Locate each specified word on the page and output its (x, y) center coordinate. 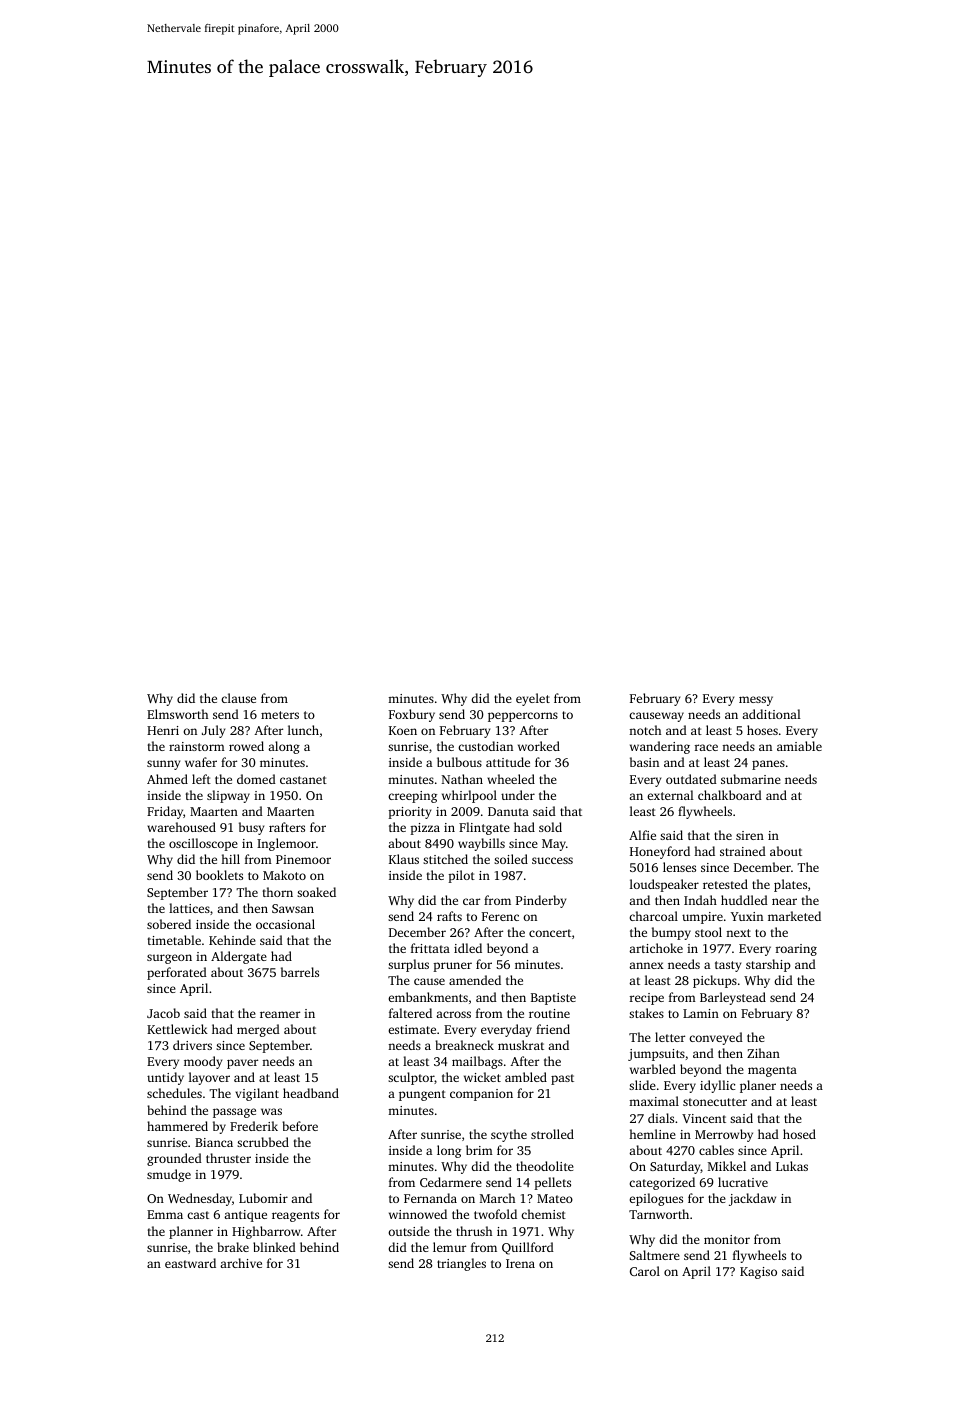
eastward (190, 1263)
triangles (461, 1264)
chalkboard (730, 795)
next (738, 933)
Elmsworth (177, 714)
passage (234, 1113)
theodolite (545, 1166)
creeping (412, 797)
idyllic (717, 1086)
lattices (189, 908)
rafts (449, 916)
